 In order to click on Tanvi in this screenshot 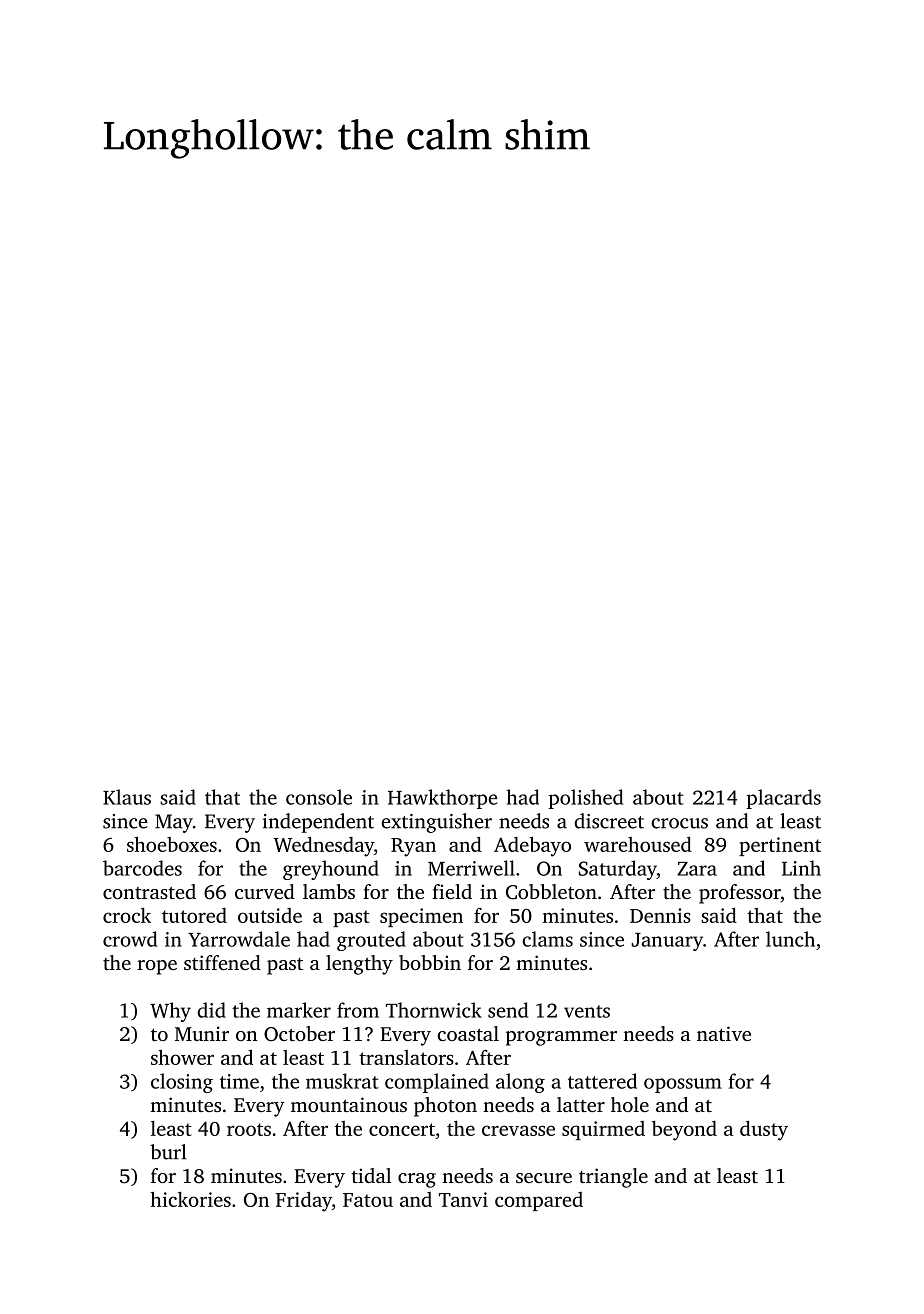, I will do `click(463, 1199)`.
